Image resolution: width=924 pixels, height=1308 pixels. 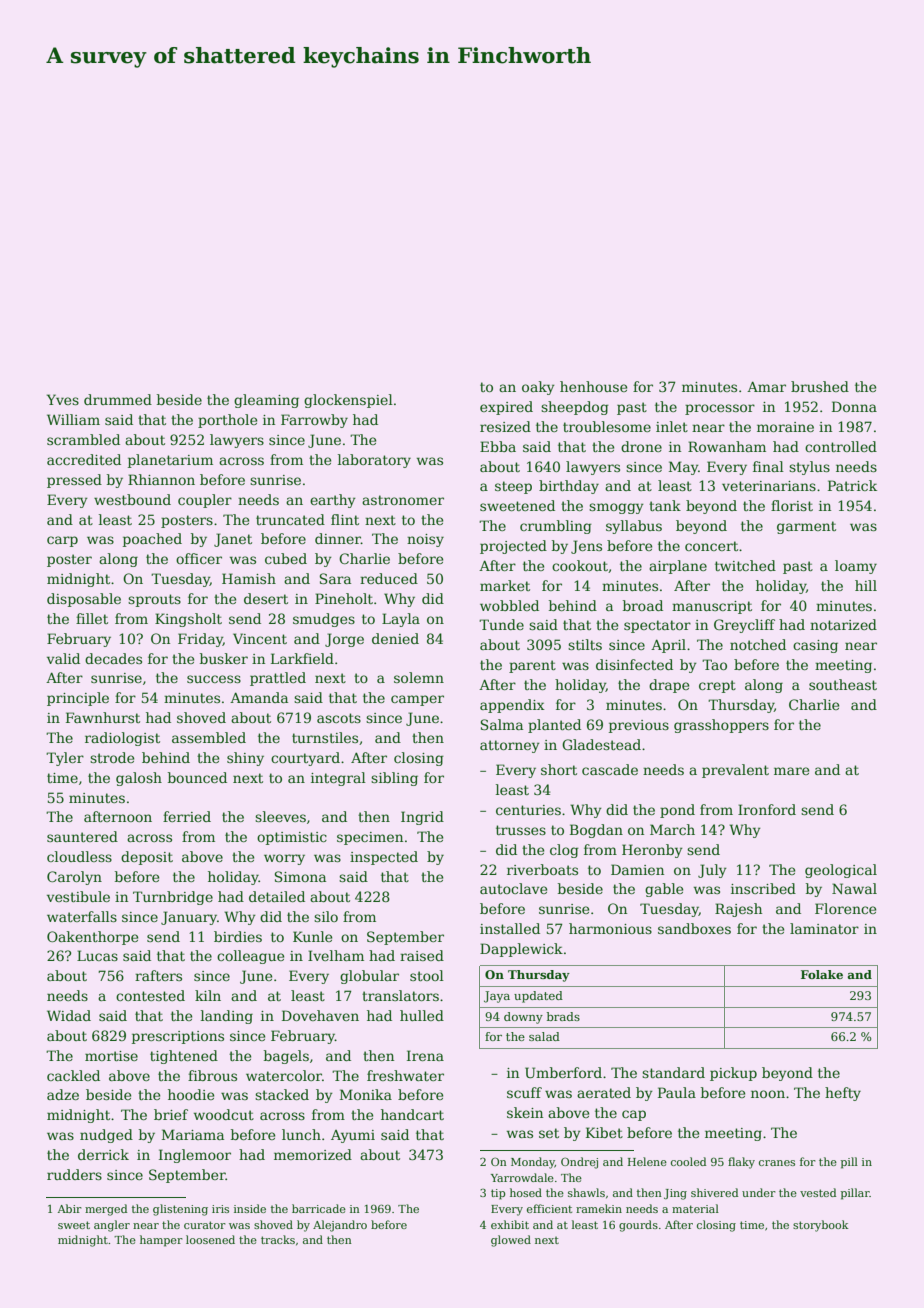 I want to click on inlet, so click(x=672, y=426).
